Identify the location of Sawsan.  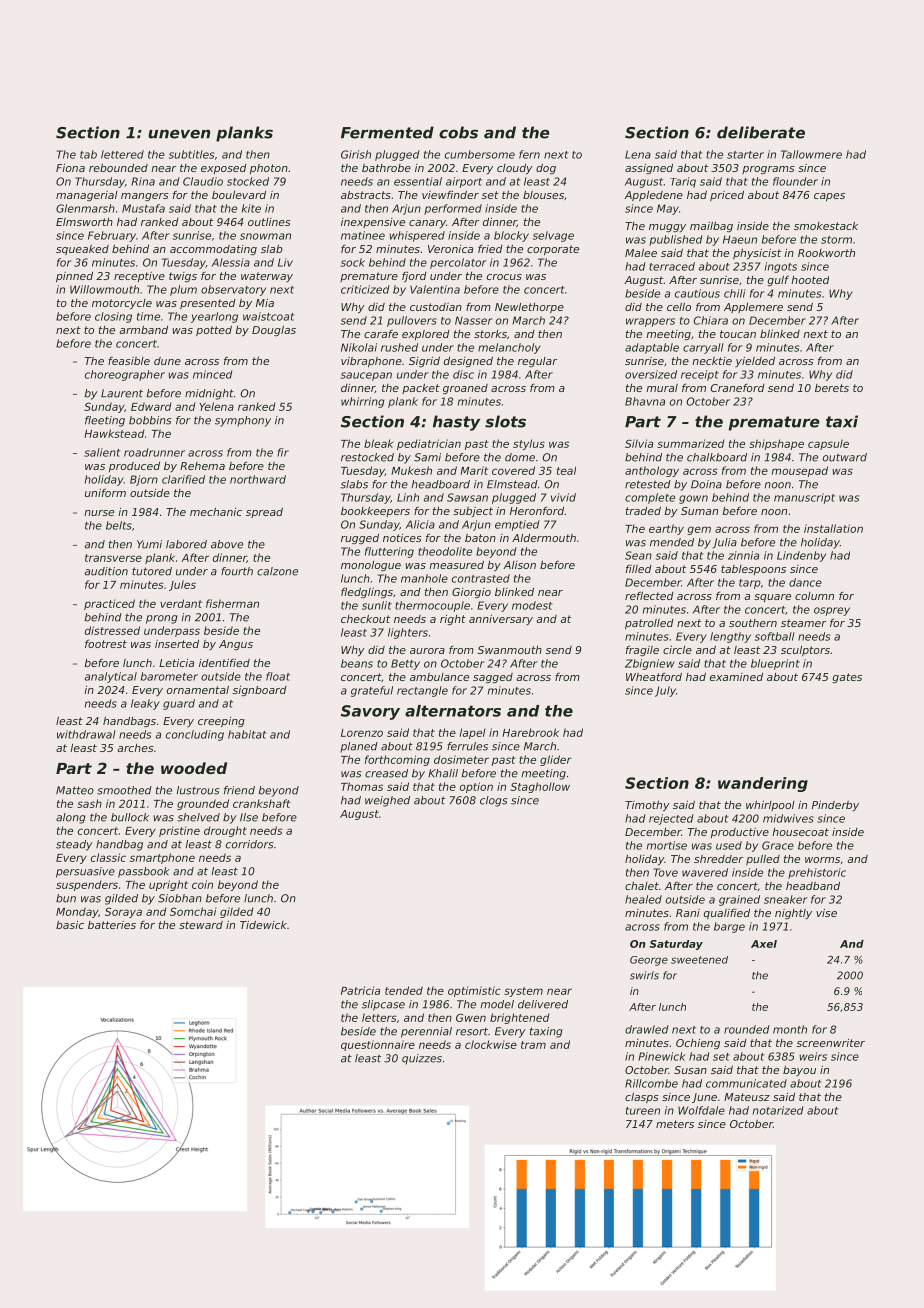
(467, 497).
